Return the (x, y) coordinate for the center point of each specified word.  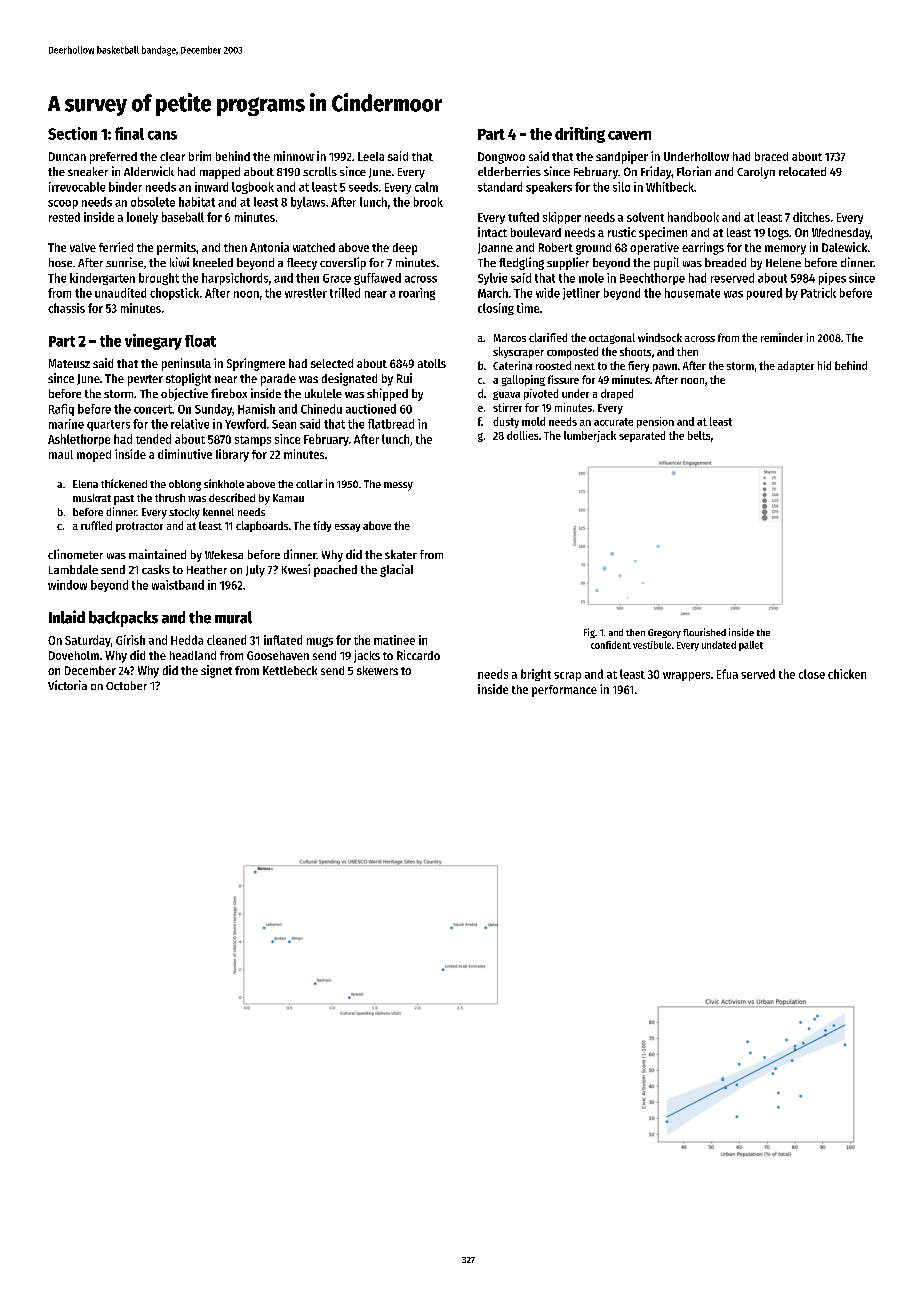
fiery (638, 366)
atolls (432, 363)
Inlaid (67, 617)
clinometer (75, 554)
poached (335, 571)
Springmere (256, 364)
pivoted (541, 394)
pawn (665, 368)
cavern (629, 135)
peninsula (186, 364)
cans (162, 135)
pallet (751, 646)
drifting (580, 135)
